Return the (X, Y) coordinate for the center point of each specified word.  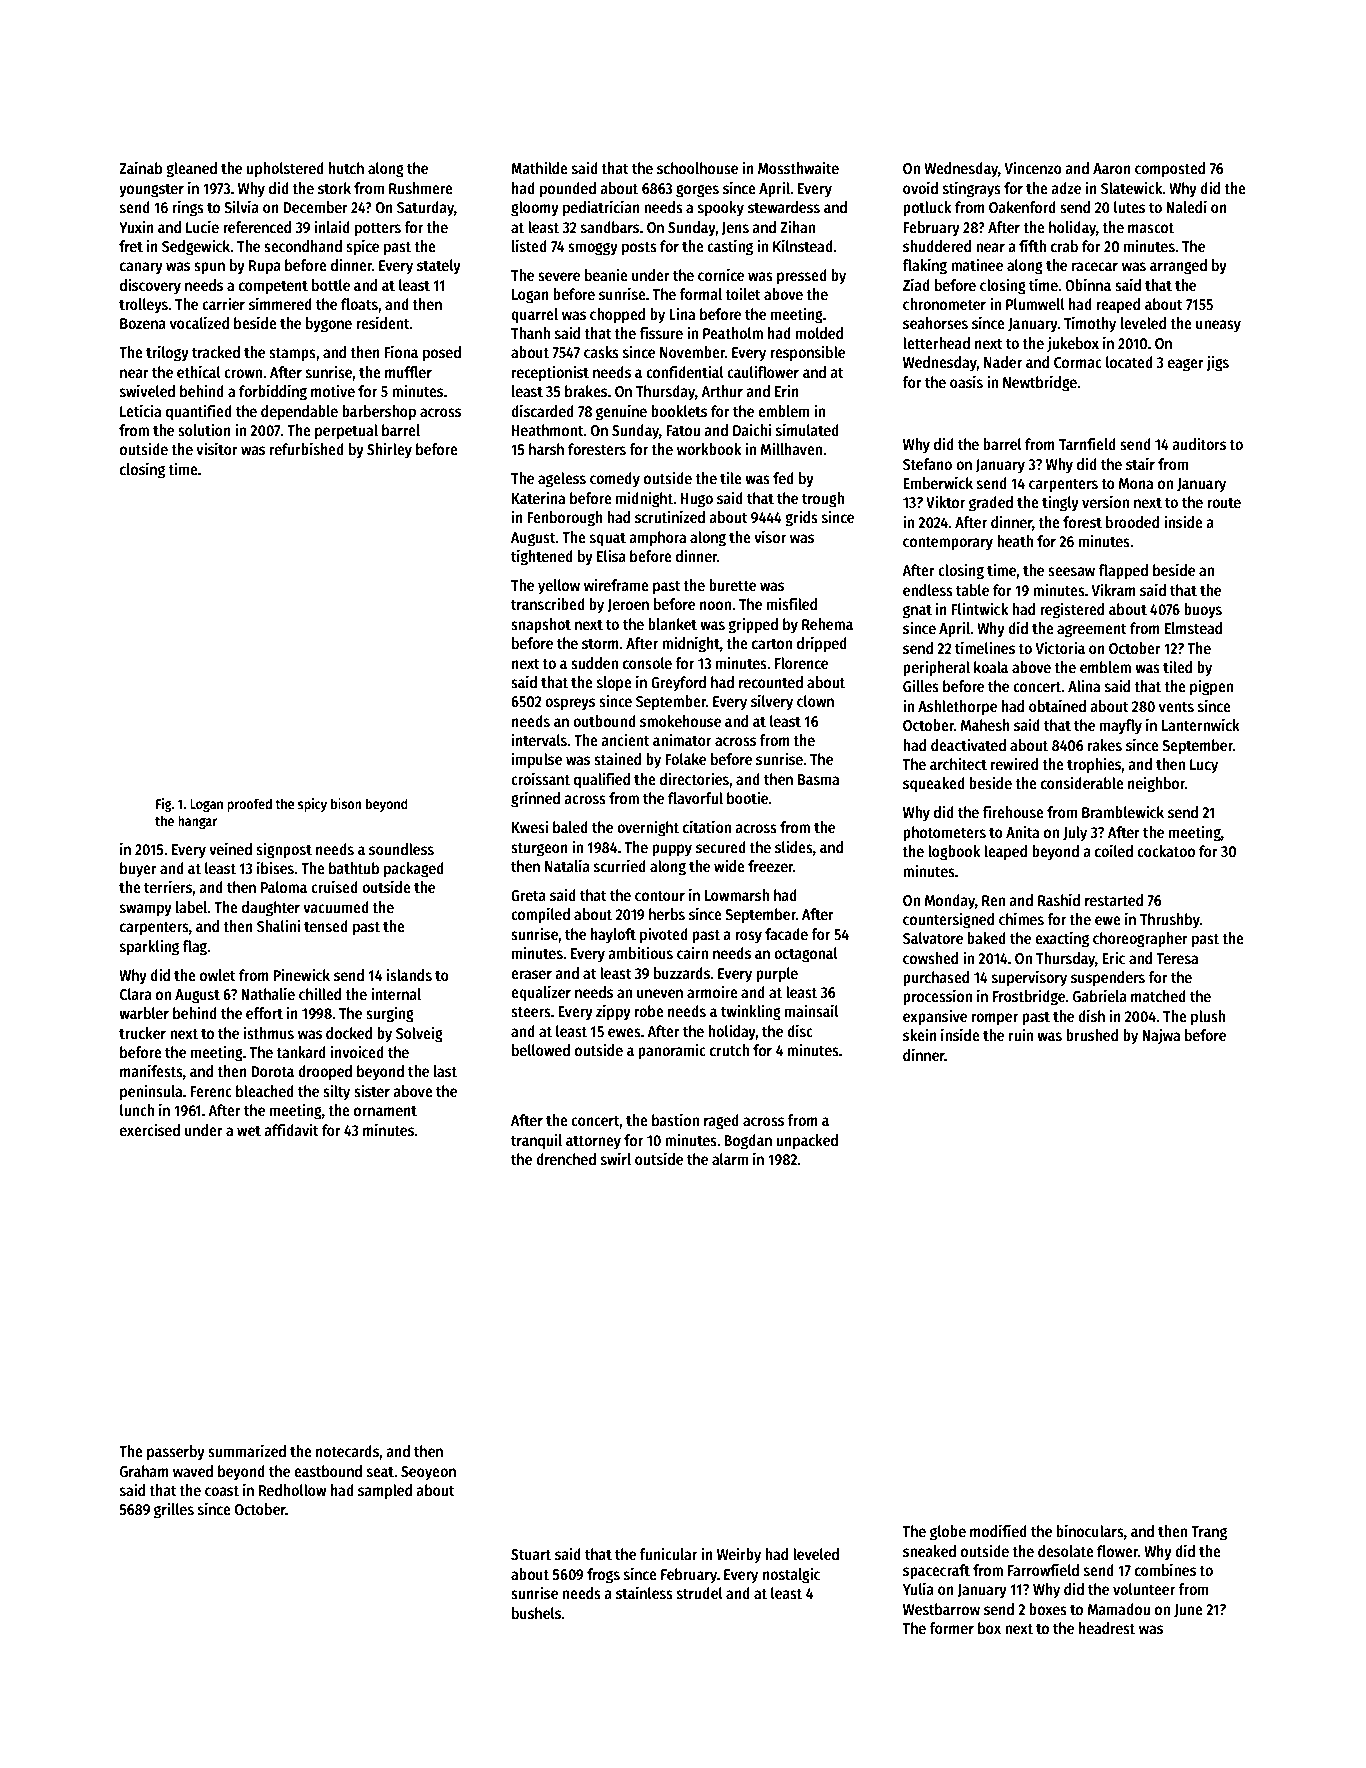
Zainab (140, 167)
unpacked (807, 1142)
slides (794, 846)
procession (937, 997)
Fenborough (565, 519)
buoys (1203, 611)
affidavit (291, 1129)
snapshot (541, 626)
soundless (401, 849)
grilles (174, 1510)
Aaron (1112, 168)
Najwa (1161, 1036)
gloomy (535, 209)
